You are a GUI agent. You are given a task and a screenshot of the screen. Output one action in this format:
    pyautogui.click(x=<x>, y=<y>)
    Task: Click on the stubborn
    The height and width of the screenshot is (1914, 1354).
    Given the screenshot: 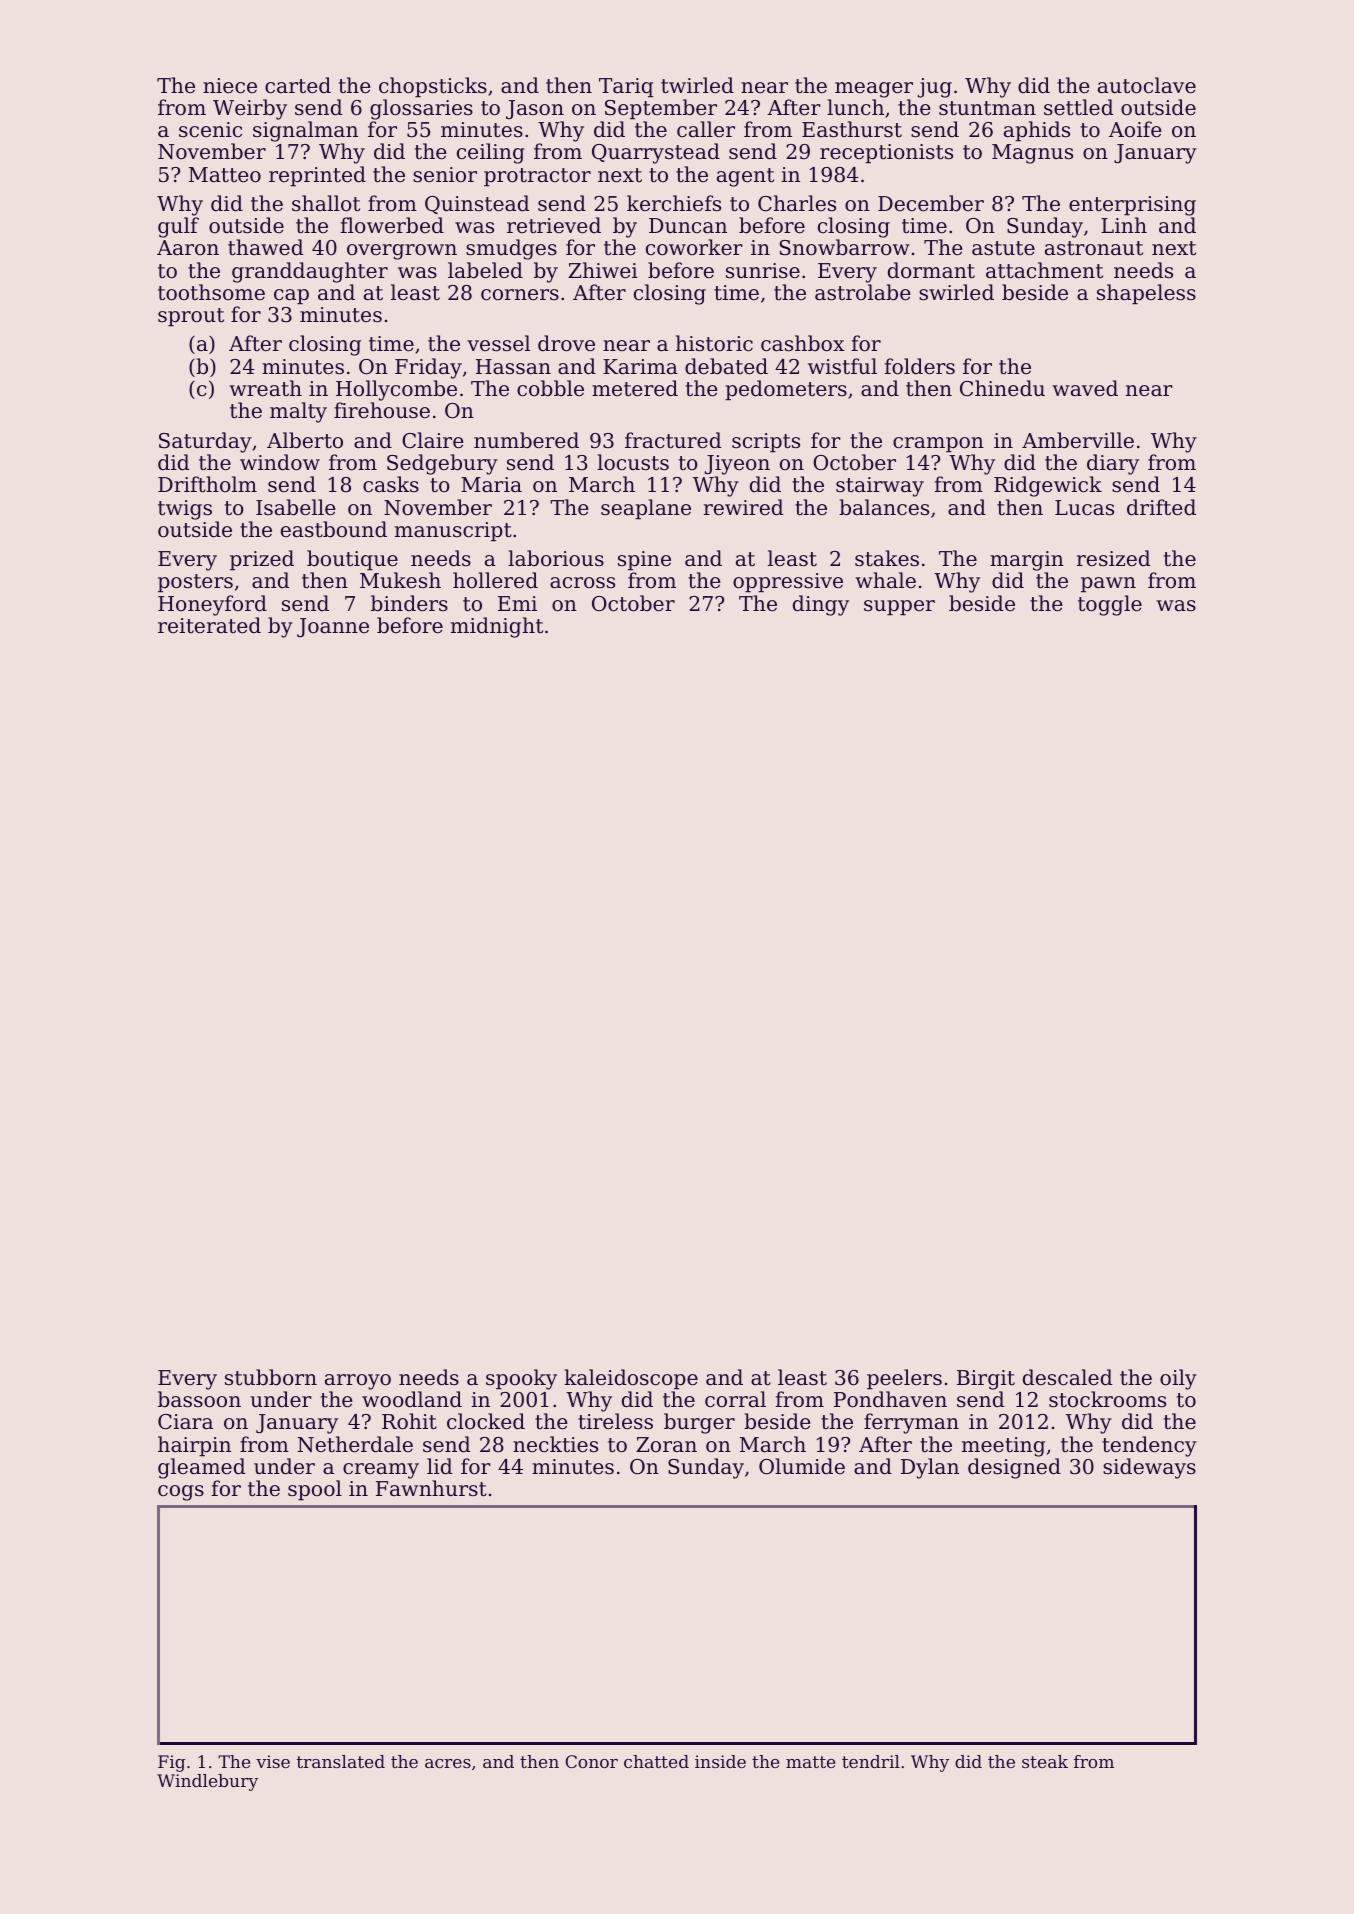 What is the action you would take?
    pyautogui.click(x=271, y=1377)
